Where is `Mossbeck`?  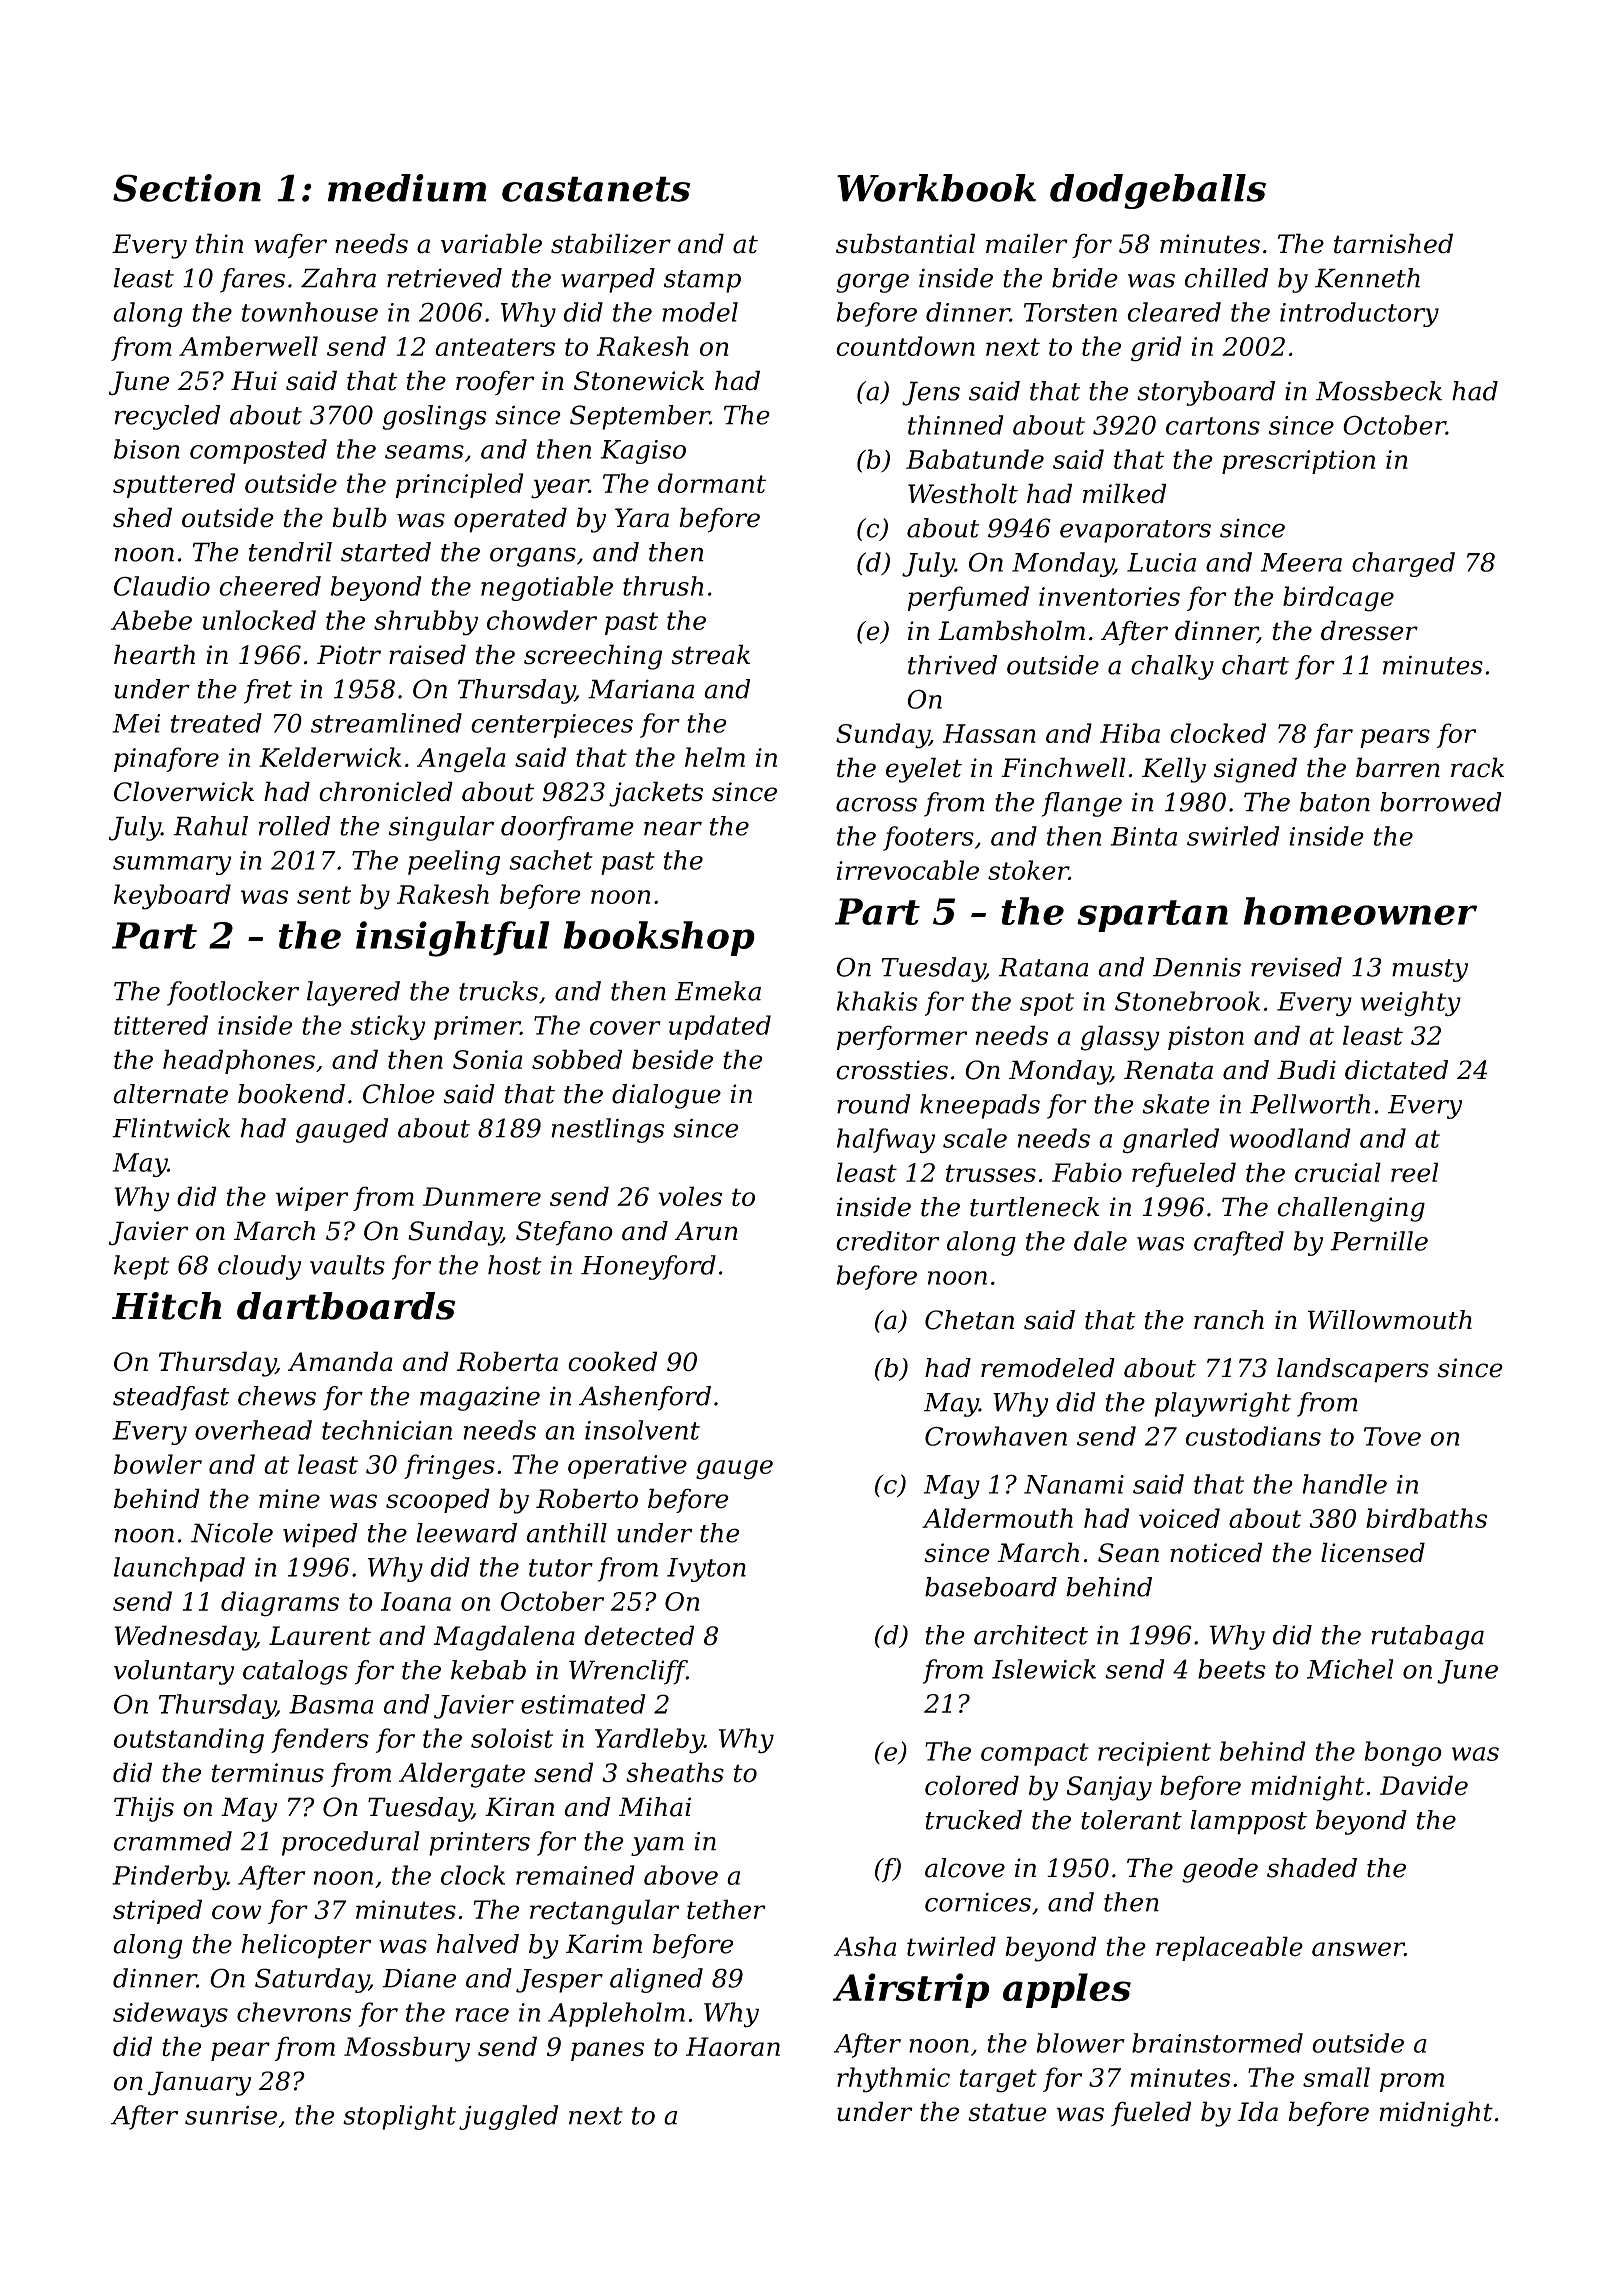 Mossbeck is located at coordinates (1379, 391).
